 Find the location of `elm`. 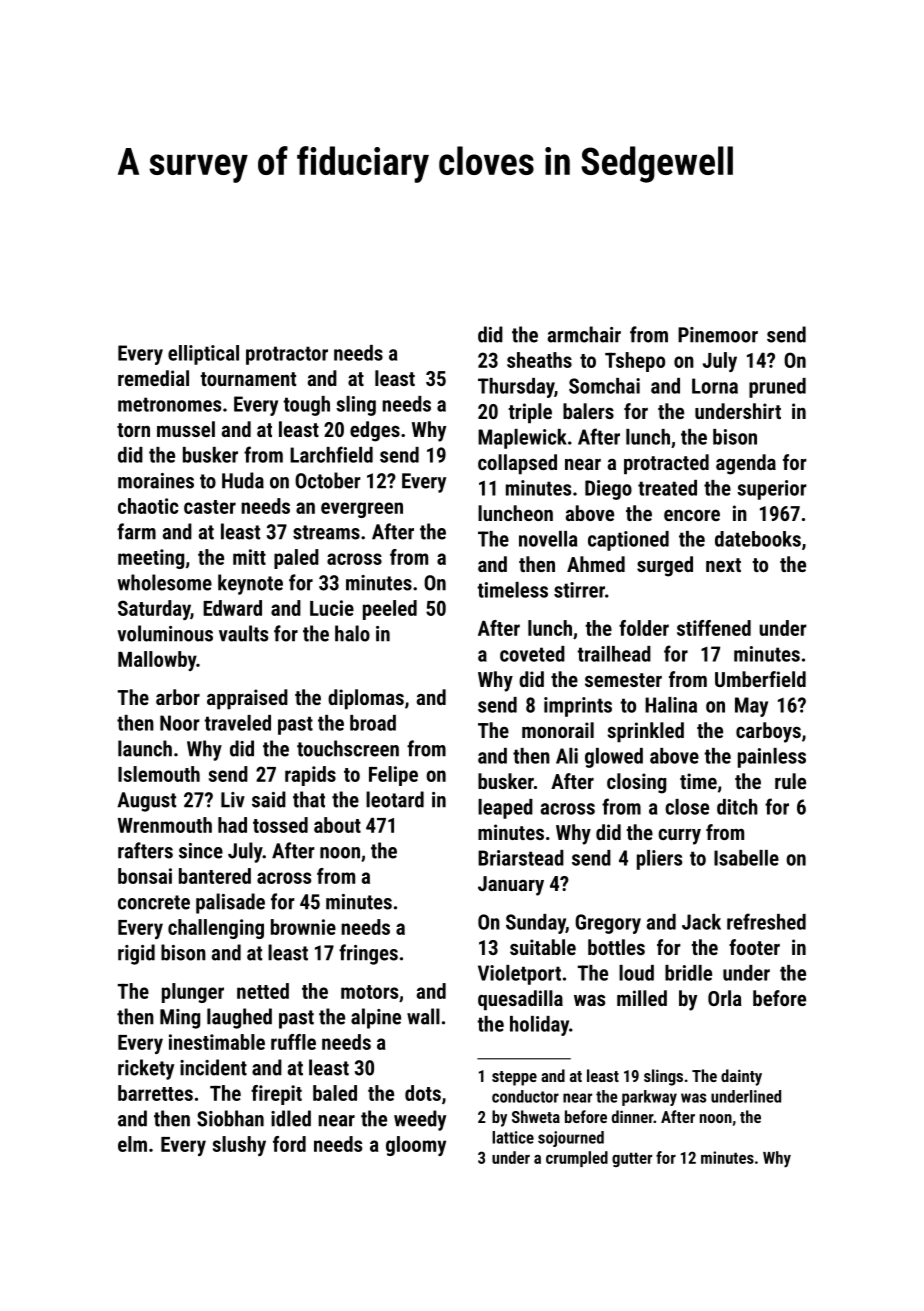

elm is located at coordinates (132, 1144).
